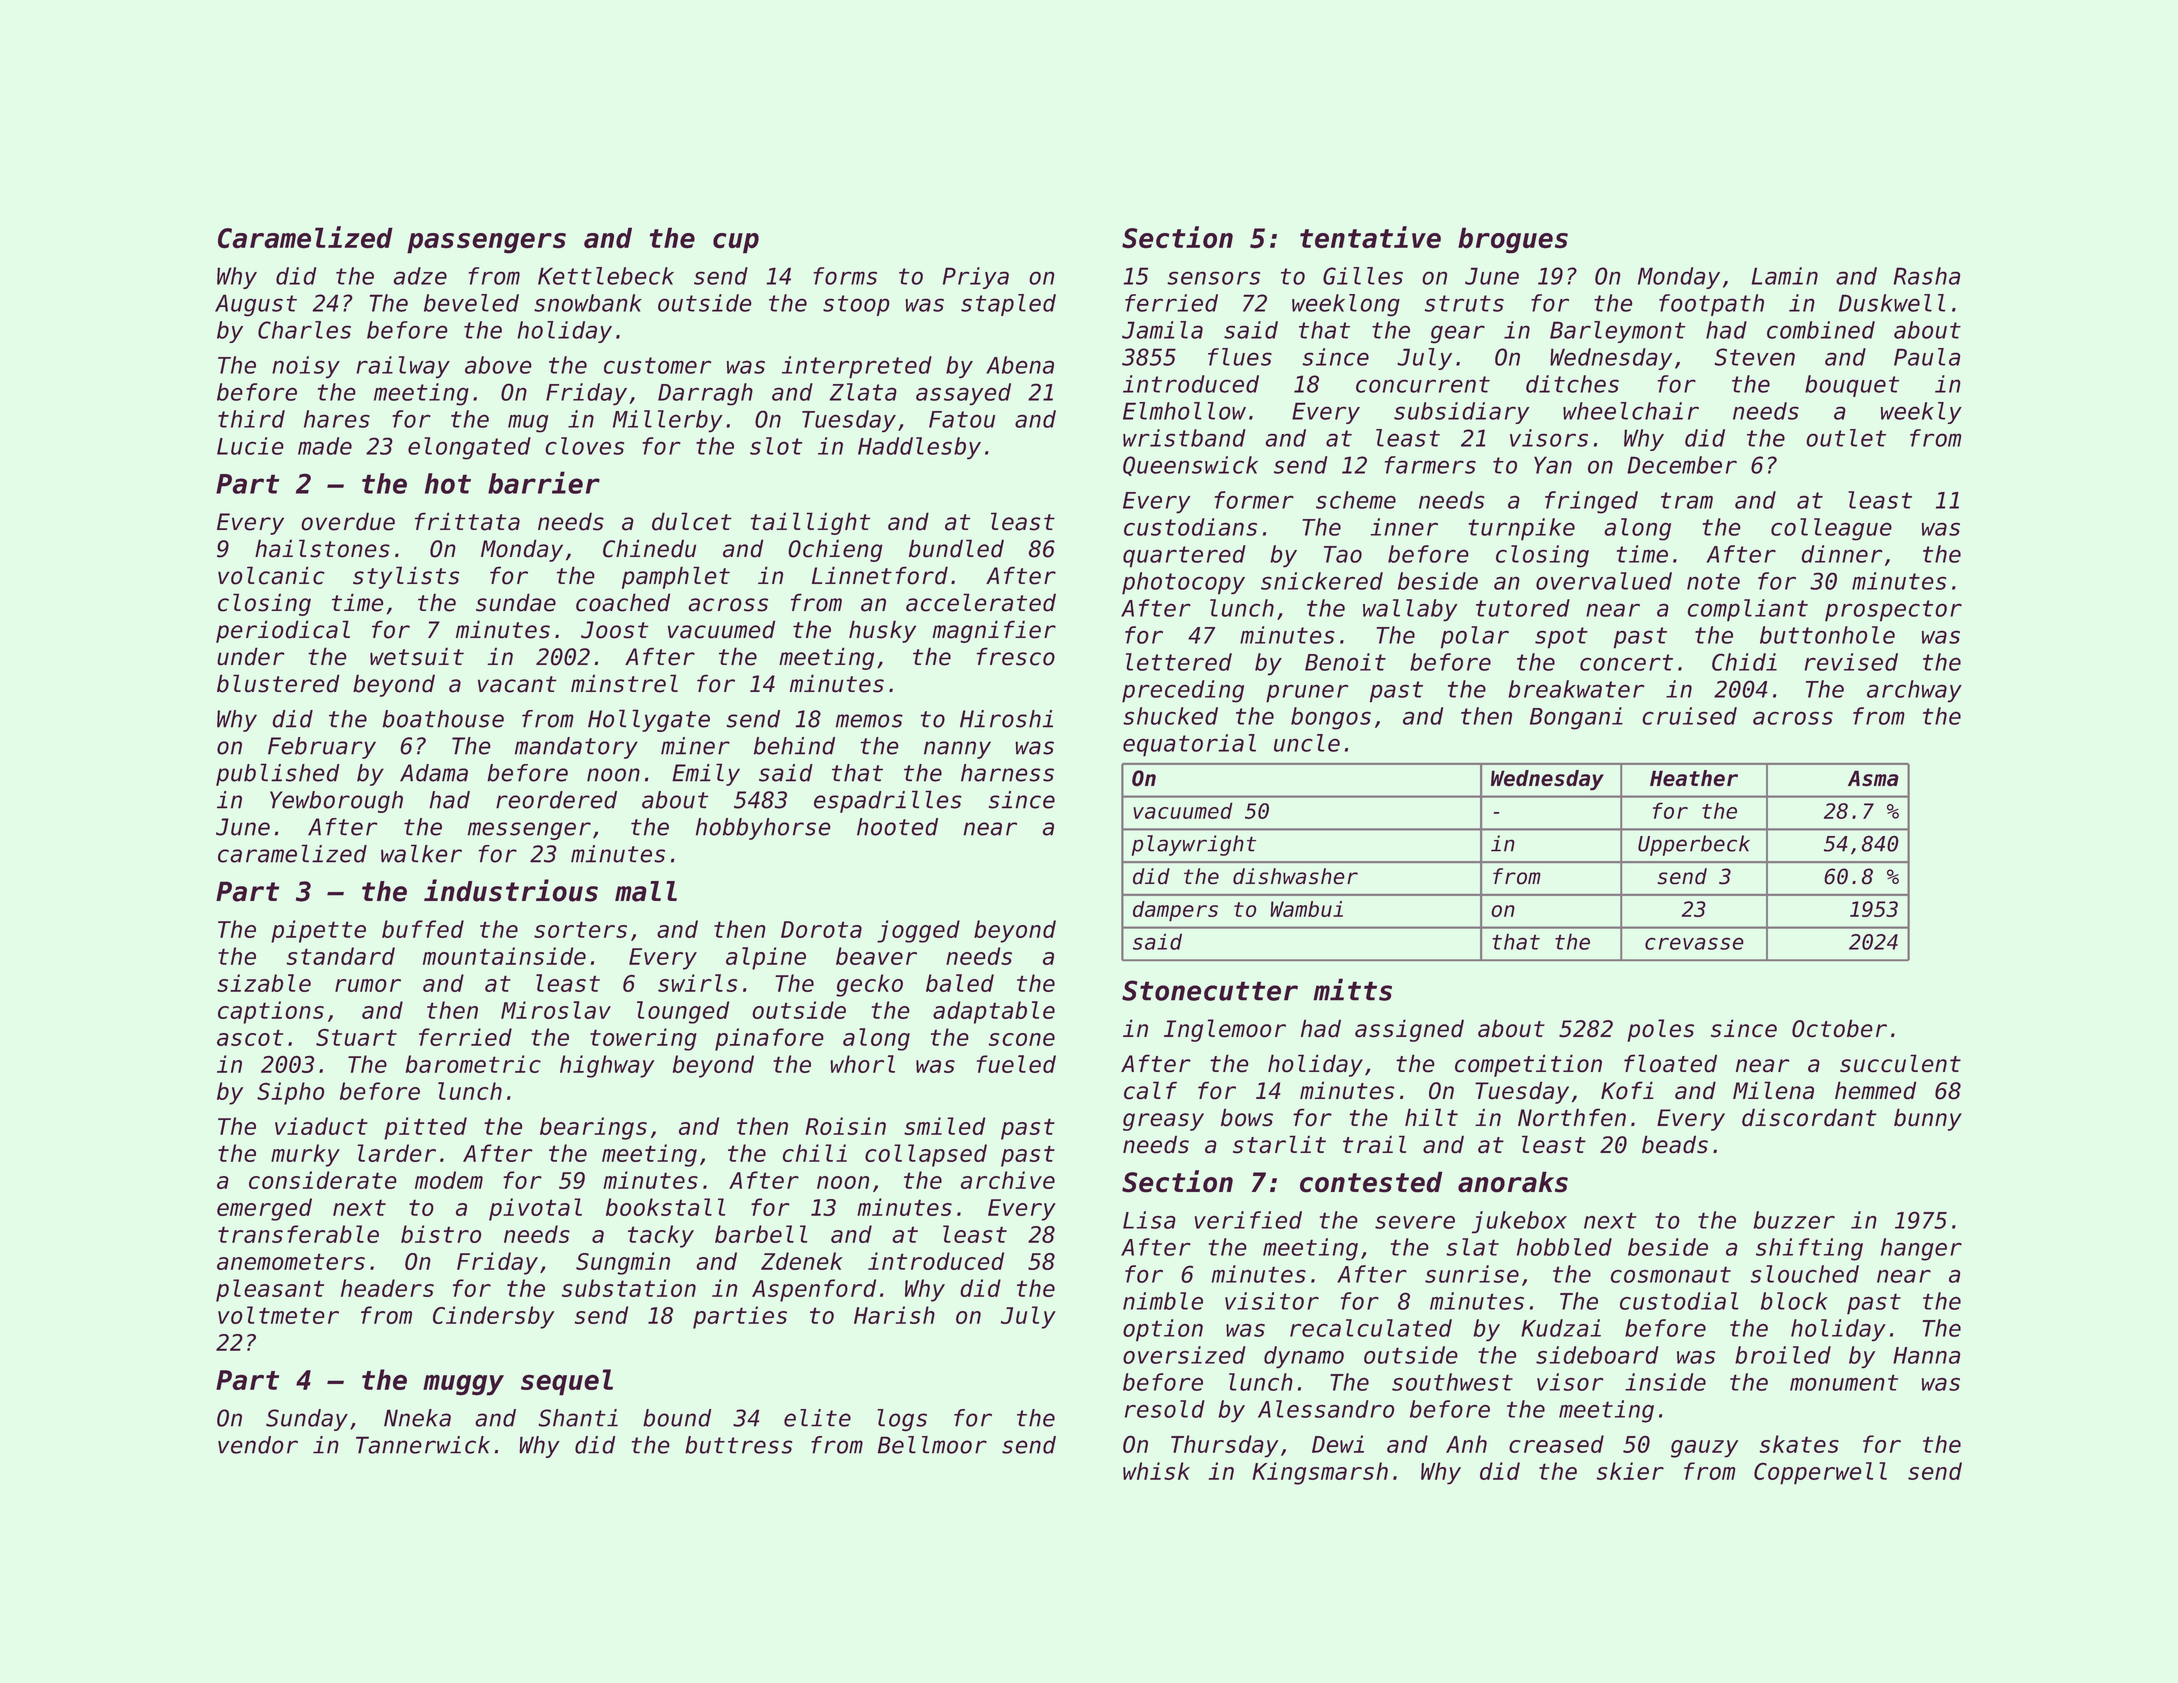 This document has width=2178, height=1683. What do you see at coordinates (1851, 662) in the document?
I see `revised` at bounding box center [1851, 662].
